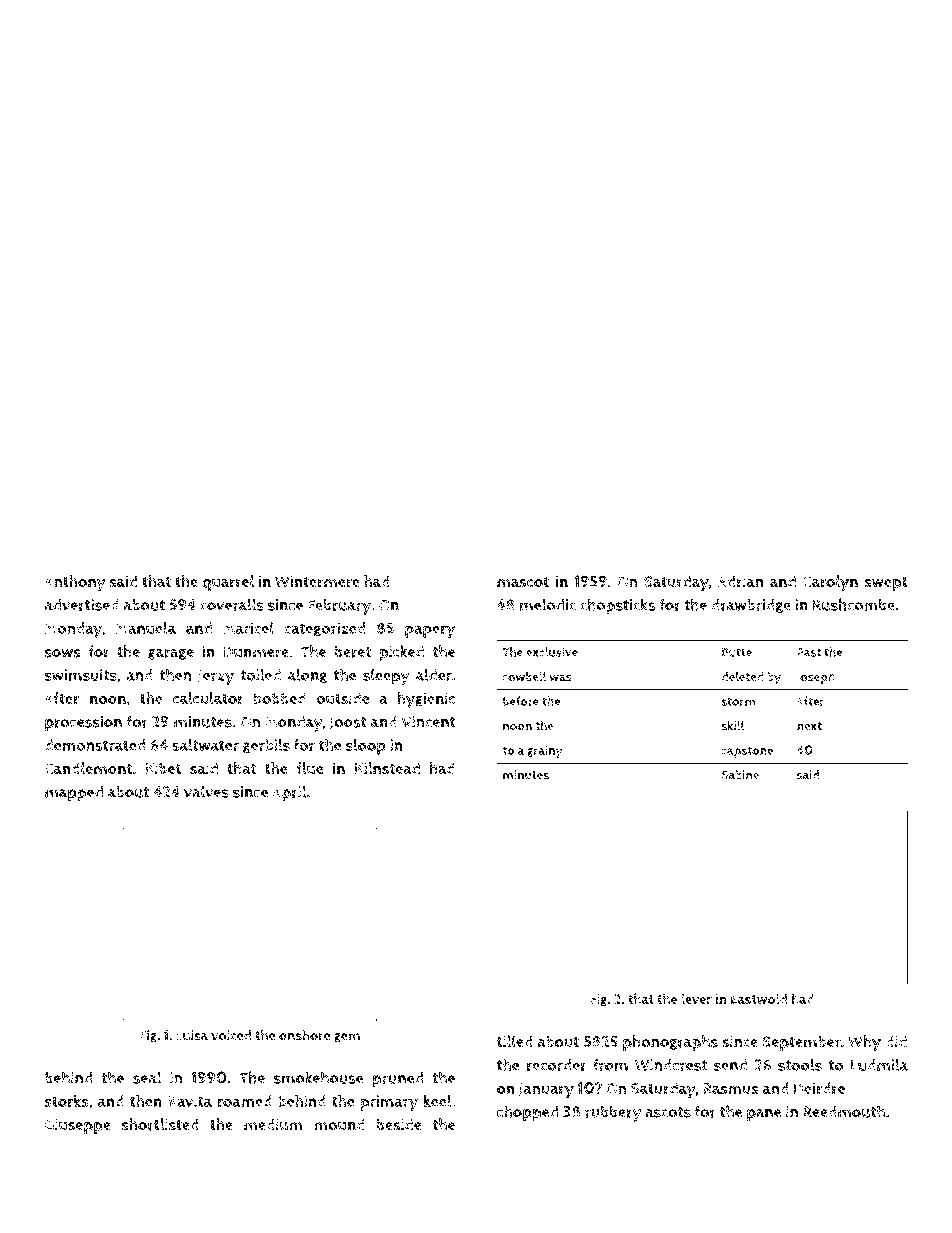 This page has height=1233, width=952. I want to click on alder, so click(434, 674).
